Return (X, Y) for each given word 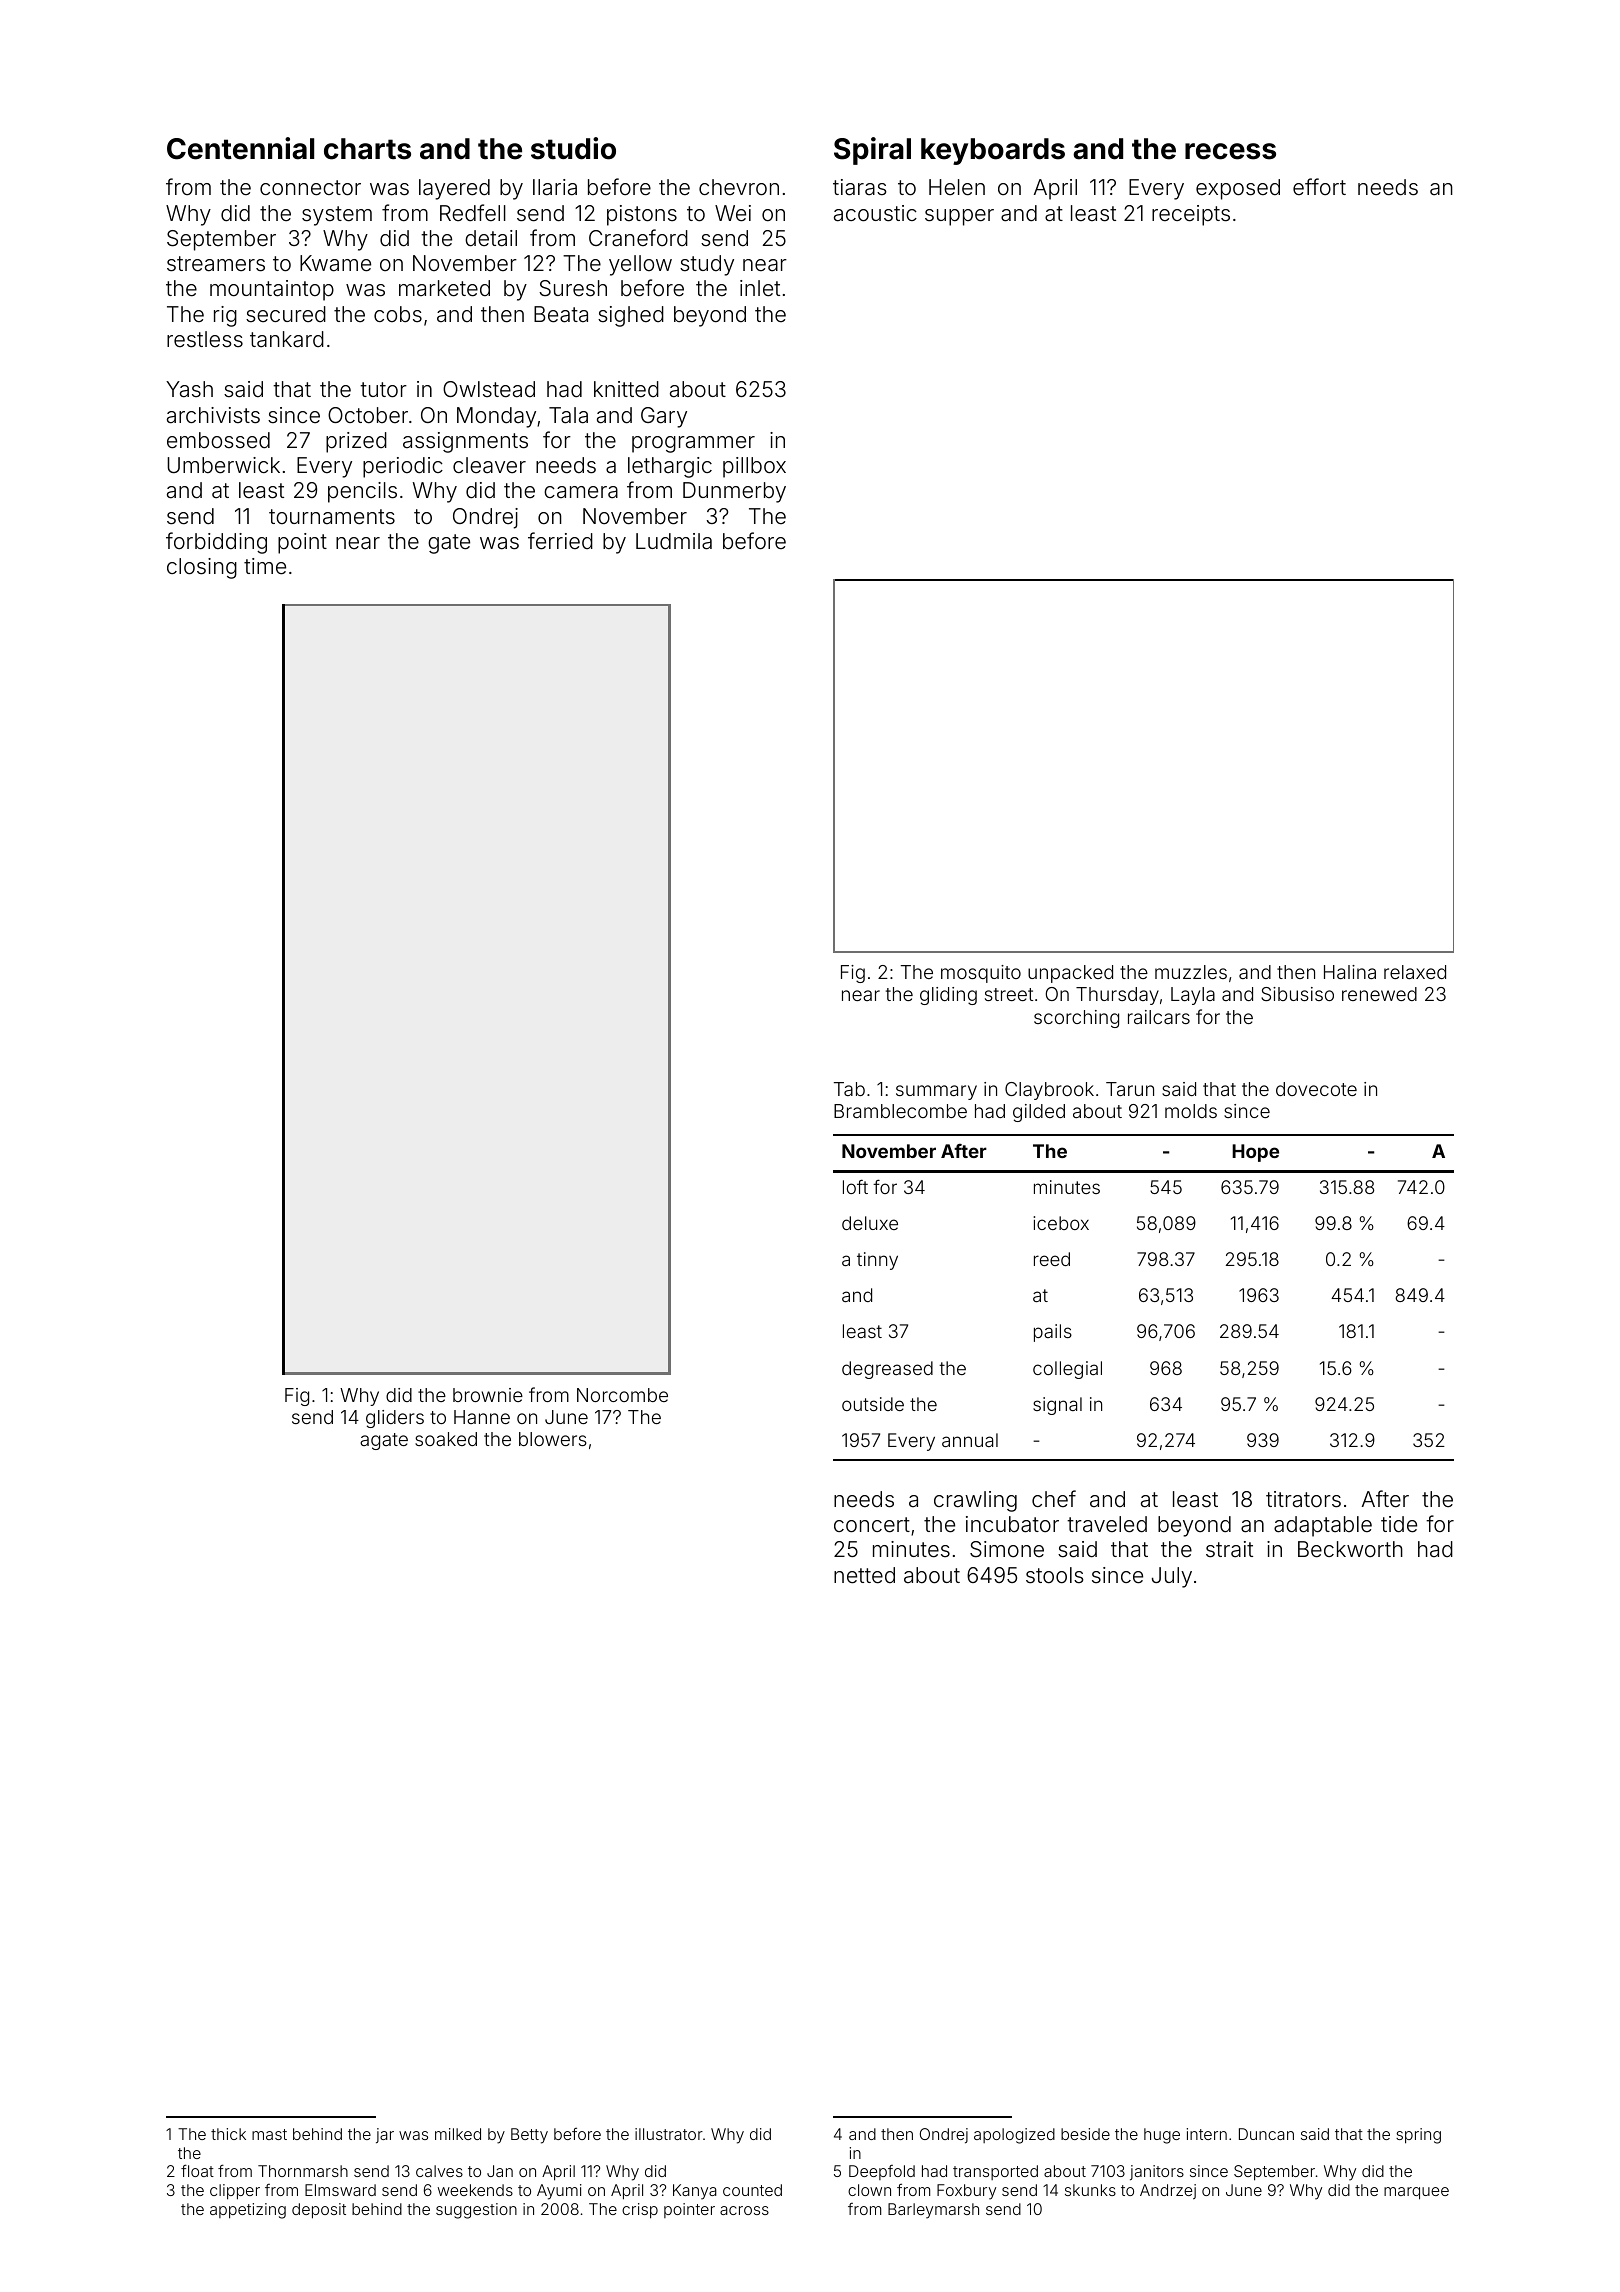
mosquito (981, 974)
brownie (488, 1395)
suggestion (476, 2211)
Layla (1193, 996)
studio (573, 148)
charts (367, 149)
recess (1230, 151)
